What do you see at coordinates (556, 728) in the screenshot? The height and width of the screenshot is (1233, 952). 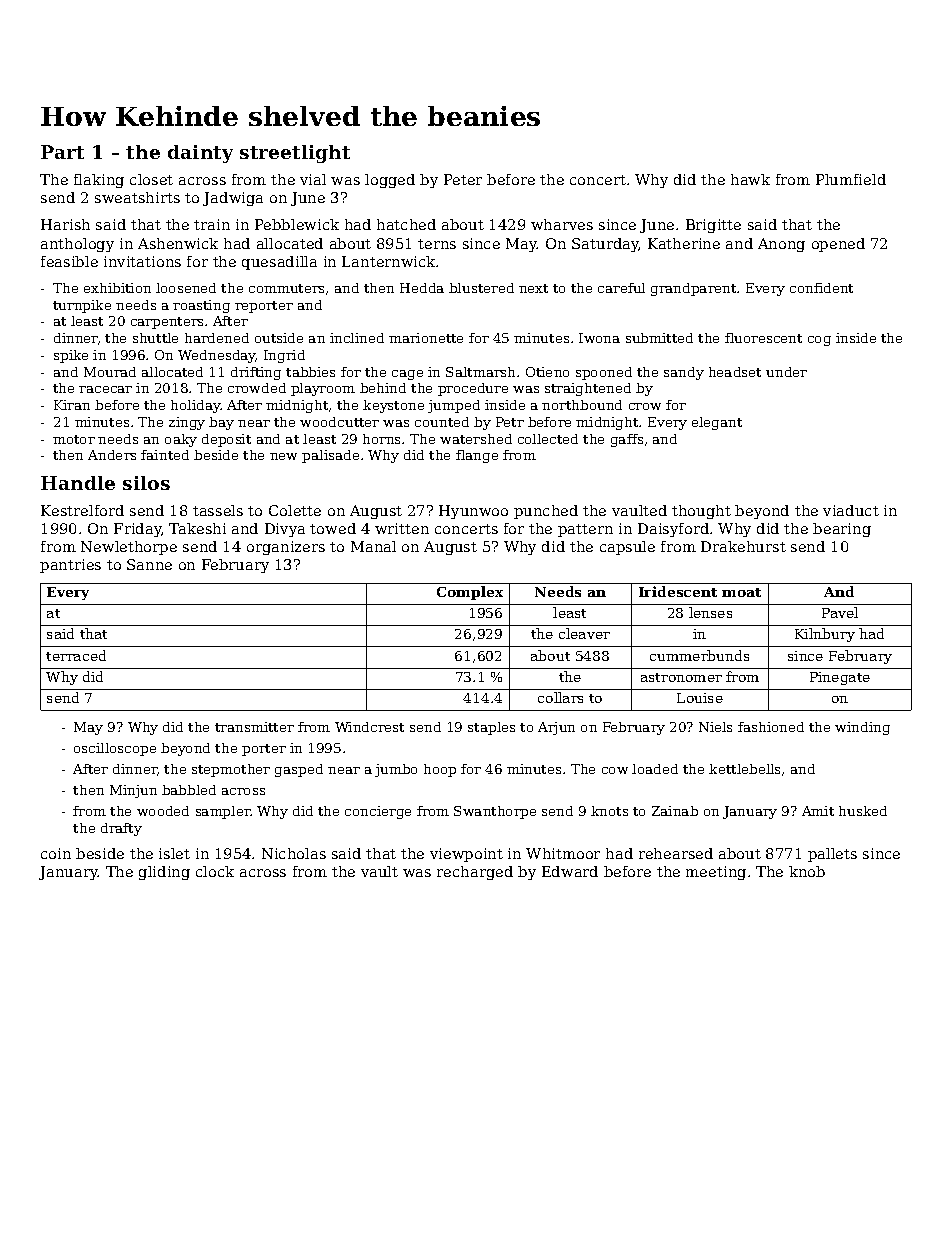 I see `Arjun` at bounding box center [556, 728].
